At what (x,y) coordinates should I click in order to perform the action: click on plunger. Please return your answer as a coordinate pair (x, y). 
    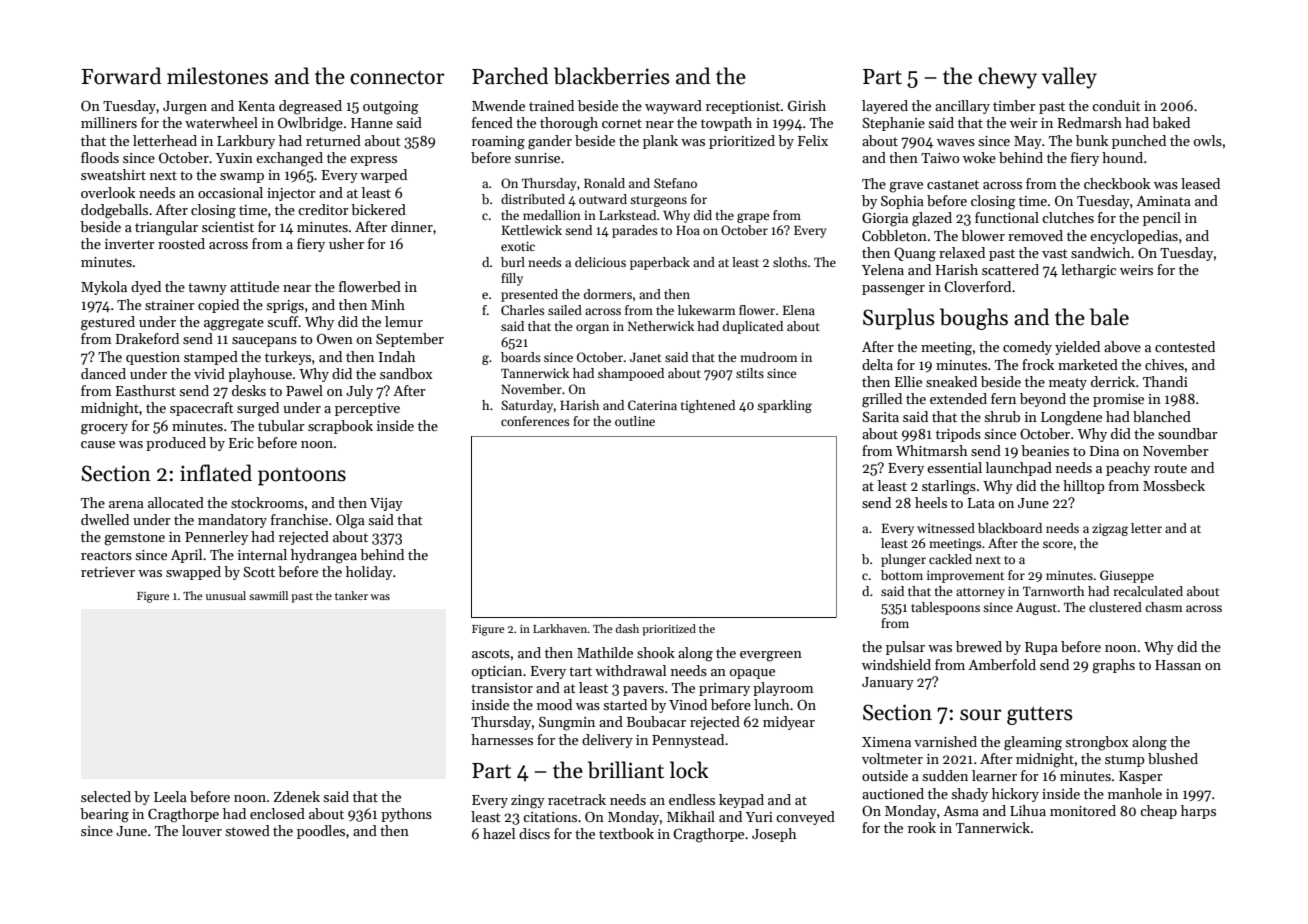
    Looking at the image, I should click on (903, 560).
